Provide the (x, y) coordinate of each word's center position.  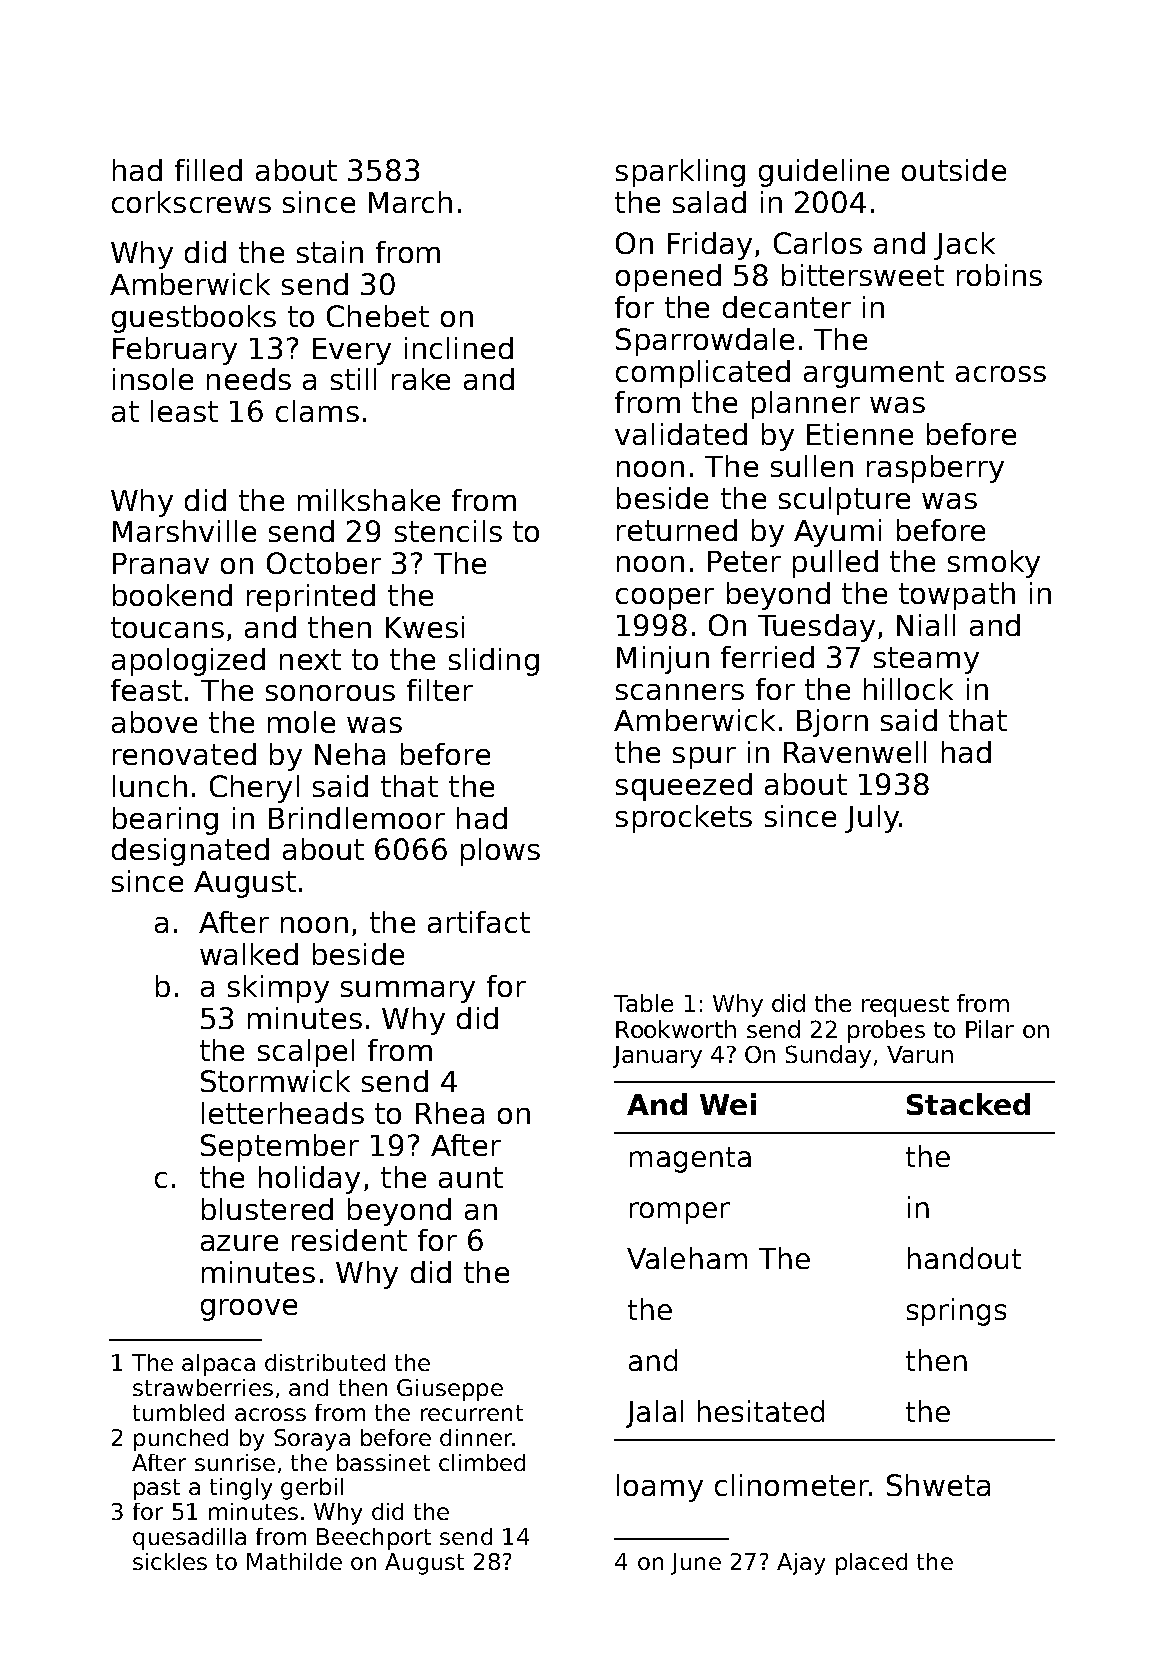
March (410, 202)
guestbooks (194, 319)
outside (954, 170)
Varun (920, 1054)
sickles (170, 1561)
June (696, 1564)
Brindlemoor (357, 818)
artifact (479, 922)
